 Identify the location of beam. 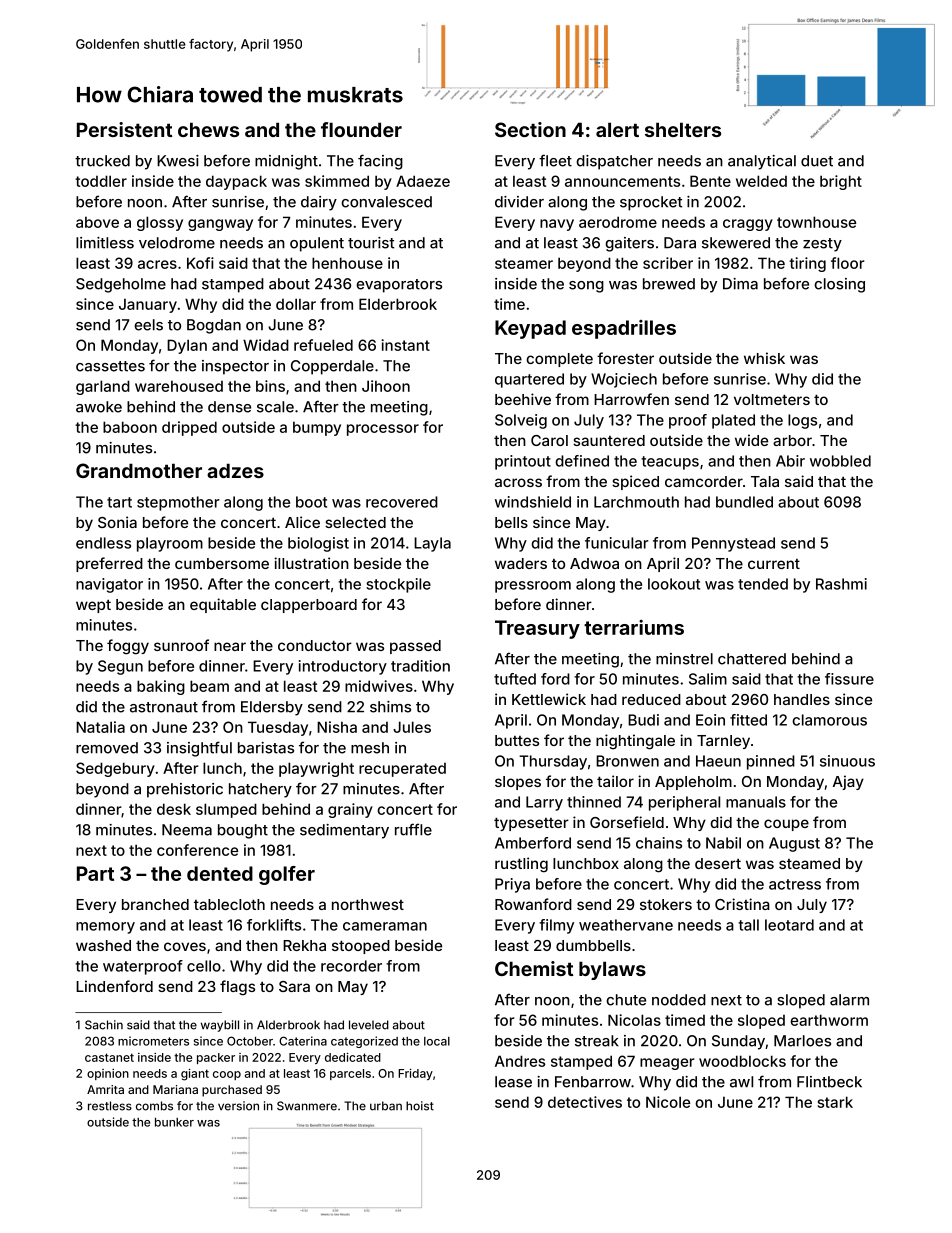
(209, 686).
